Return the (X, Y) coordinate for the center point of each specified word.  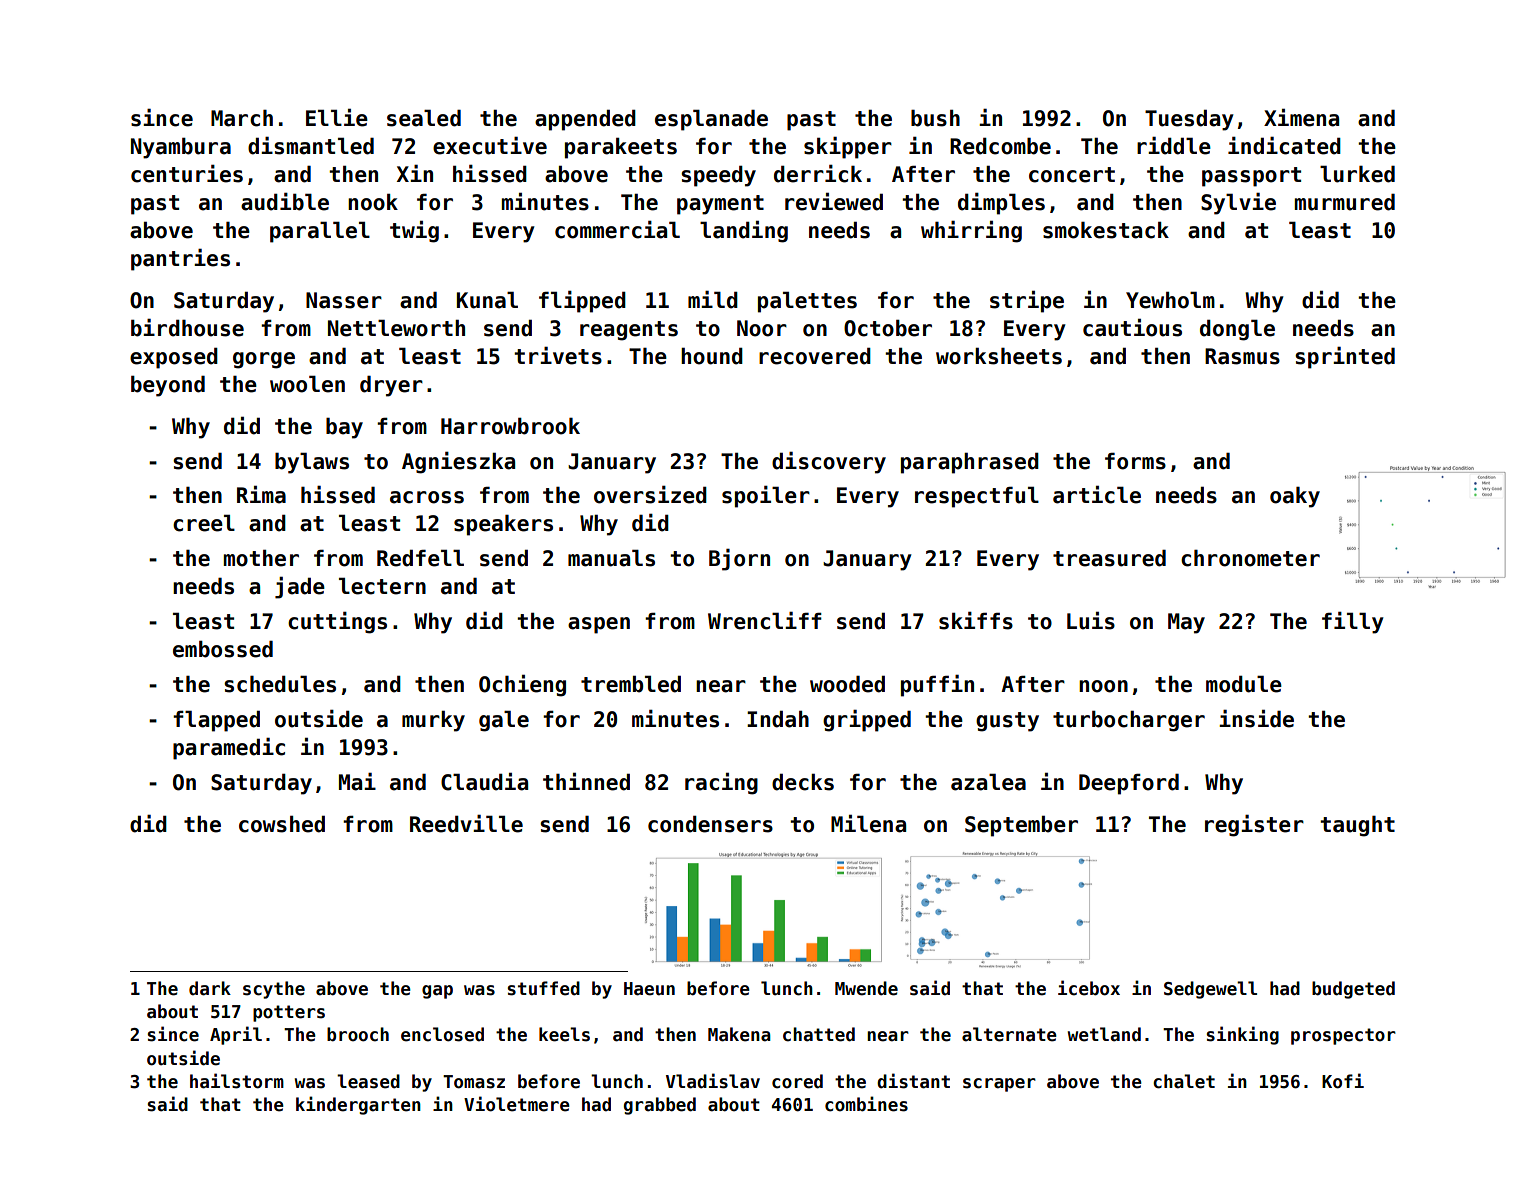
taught (1357, 826)
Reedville (466, 823)
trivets (558, 355)
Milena (868, 823)
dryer (391, 386)
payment (720, 205)
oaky (1295, 497)
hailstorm (237, 1081)
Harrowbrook (510, 426)
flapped (216, 721)
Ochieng (522, 685)
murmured (1345, 202)
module (1244, 684)
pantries (180, 259)
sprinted (1345, 357)
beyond (168, 386)
